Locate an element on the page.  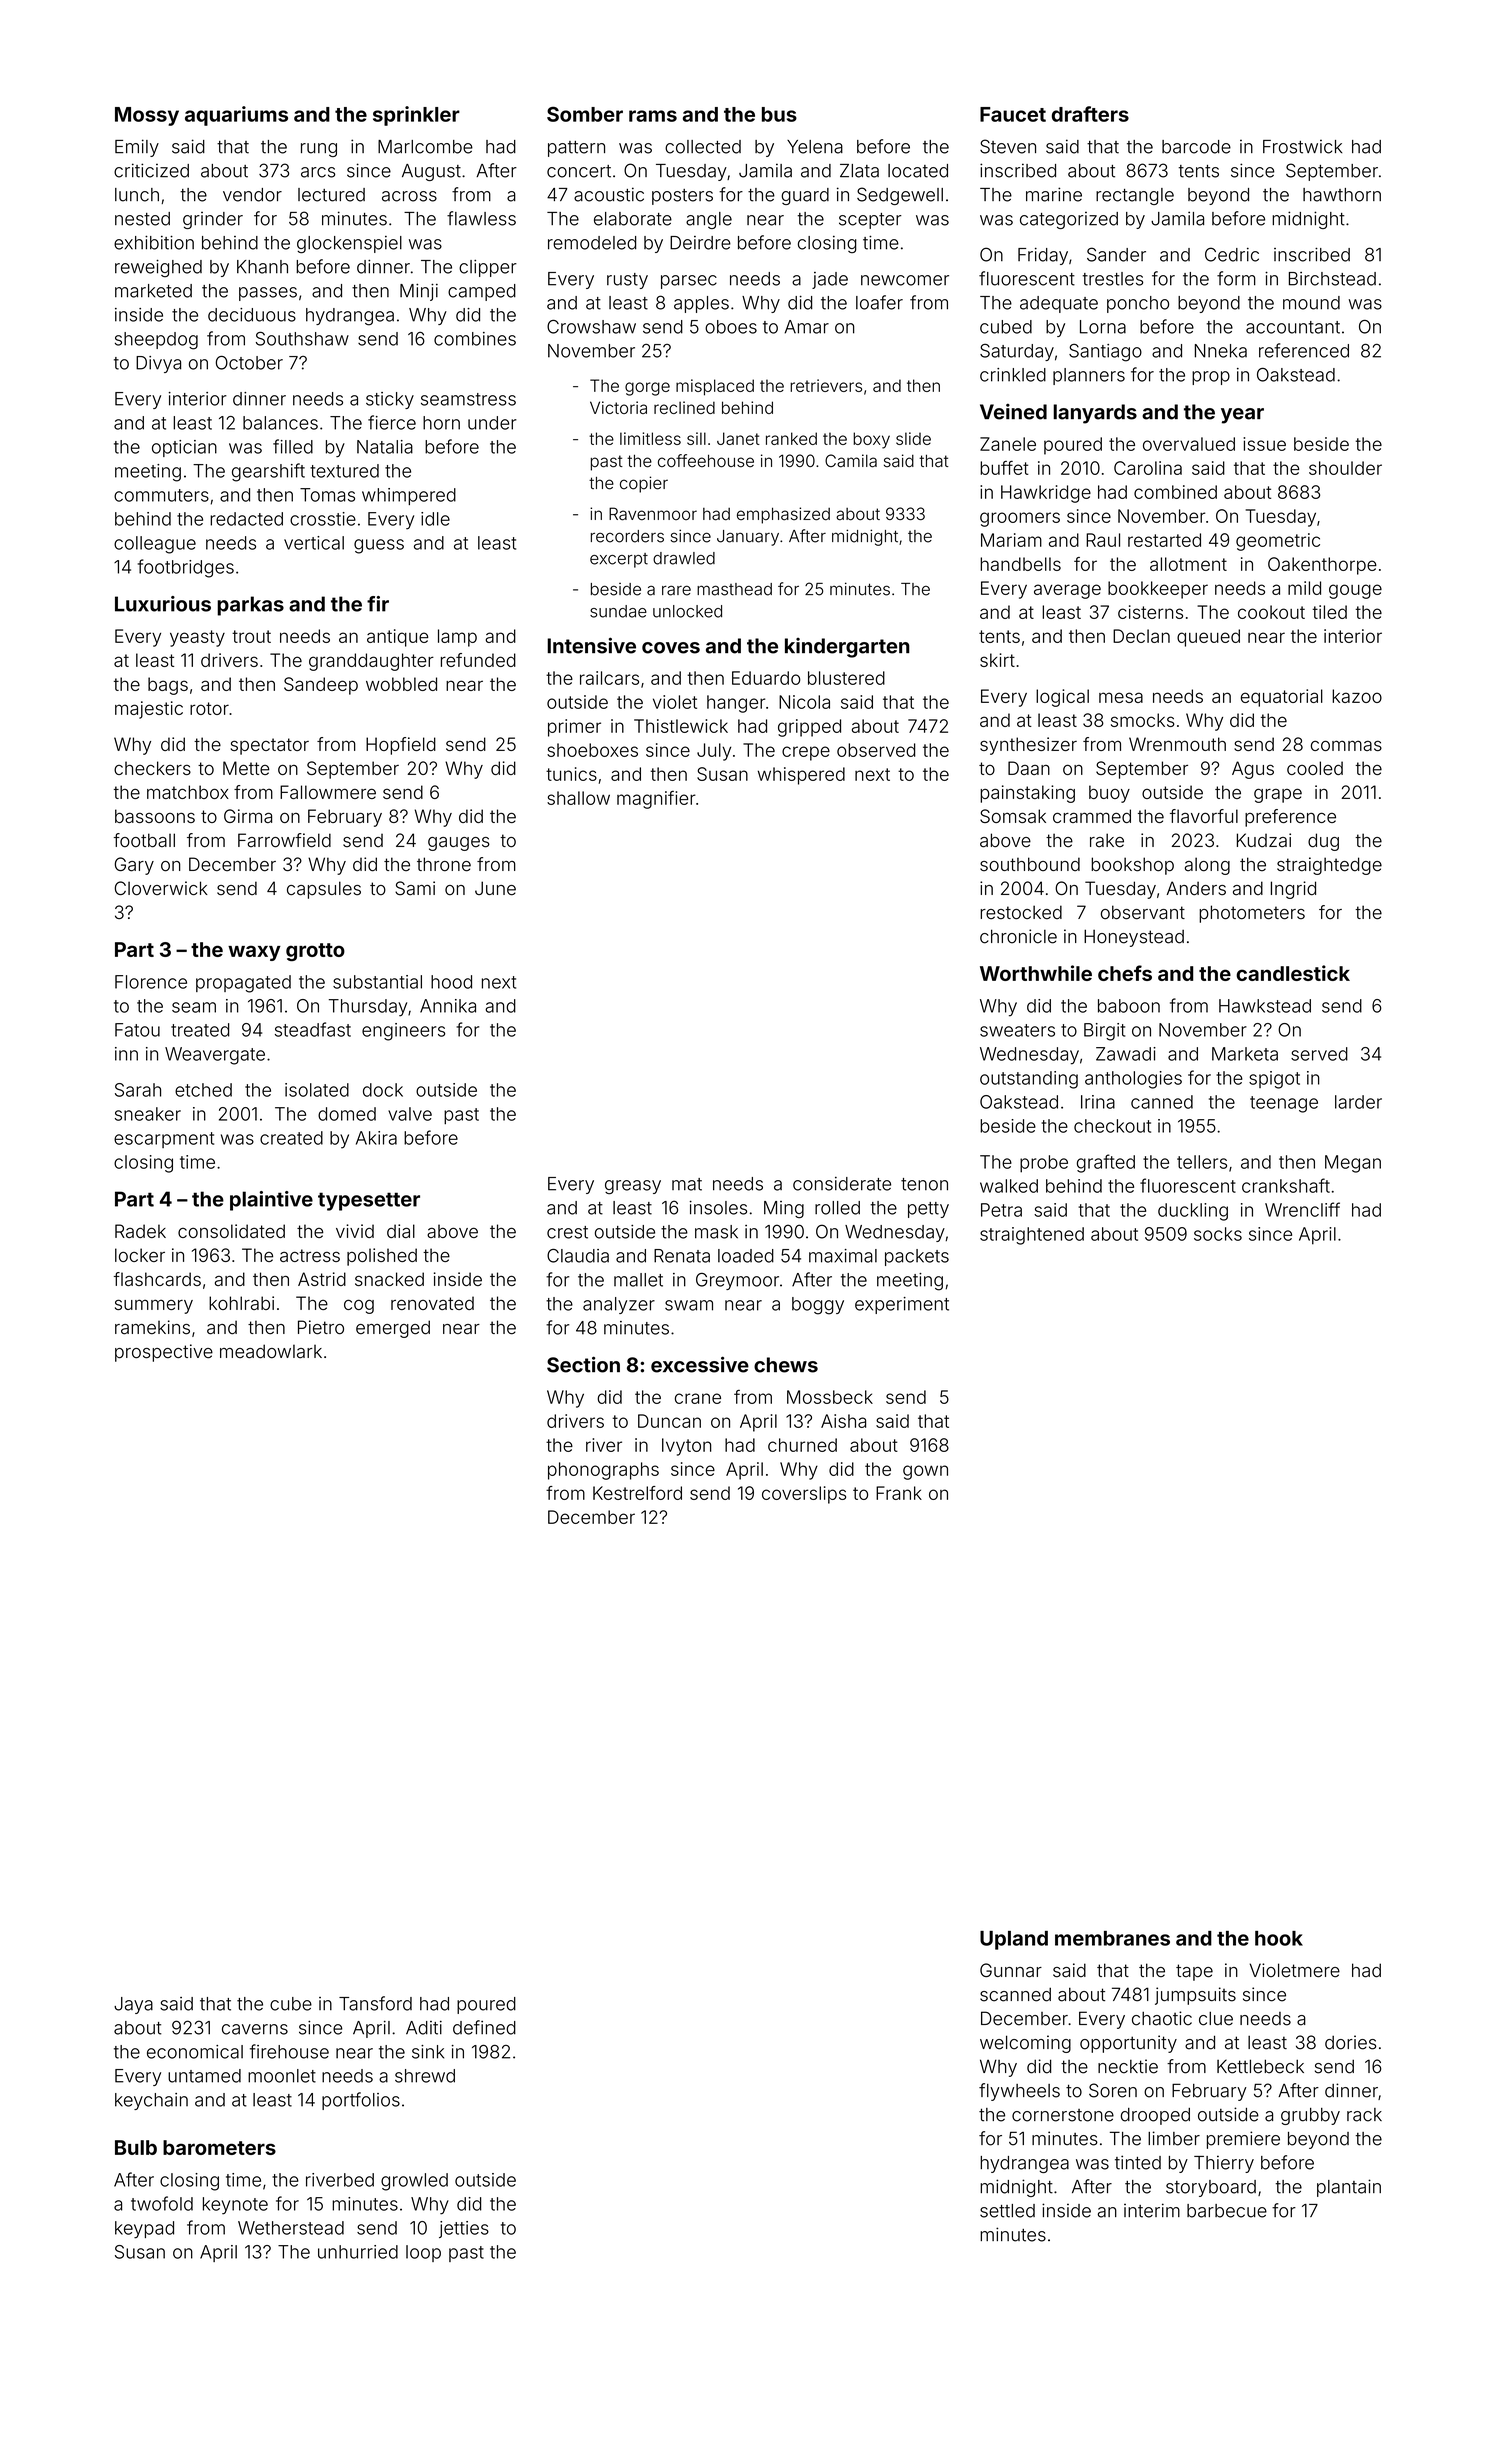
defined is located at coordinates (484, 2027).
